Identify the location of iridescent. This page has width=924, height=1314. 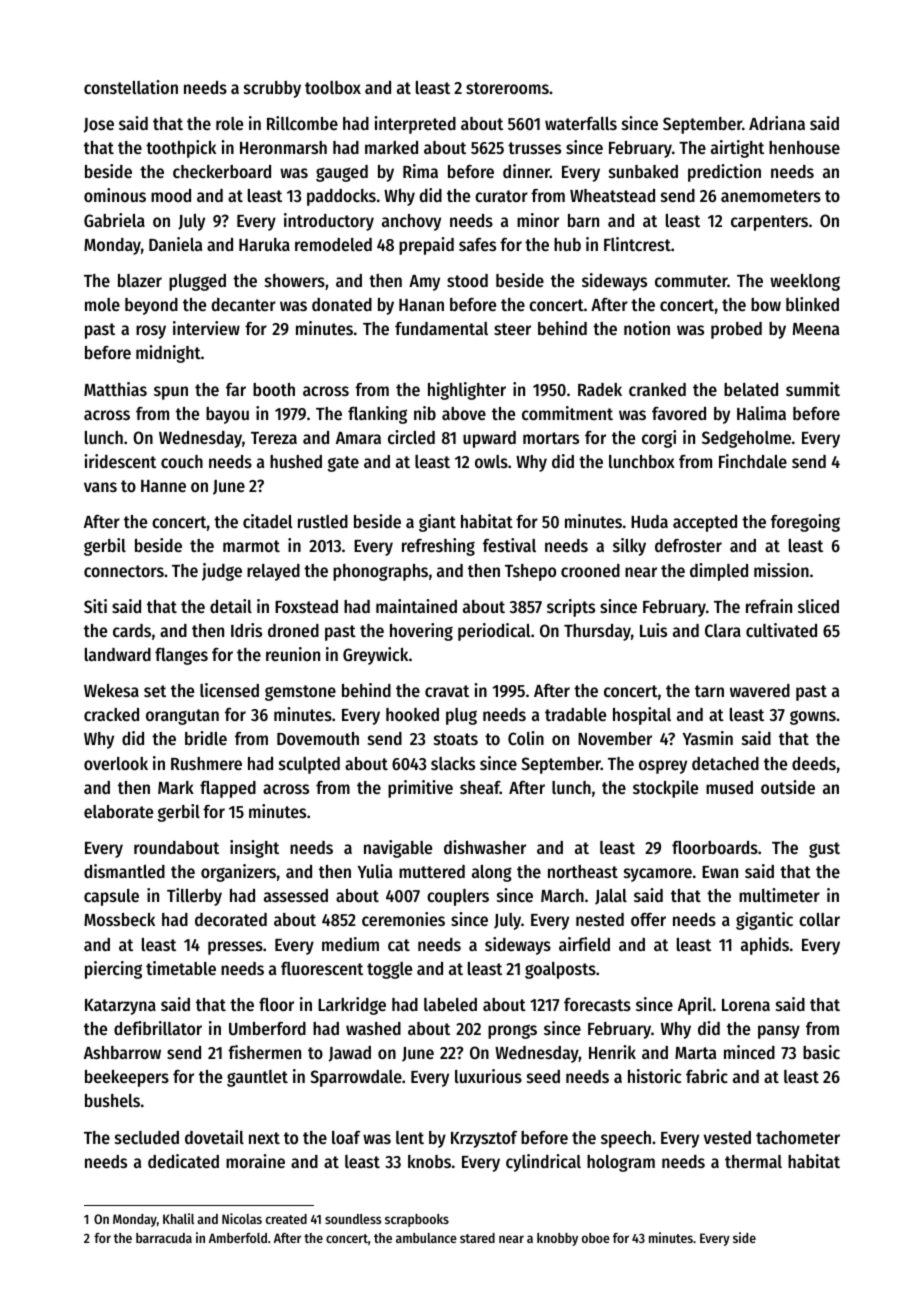
(120, 461).
